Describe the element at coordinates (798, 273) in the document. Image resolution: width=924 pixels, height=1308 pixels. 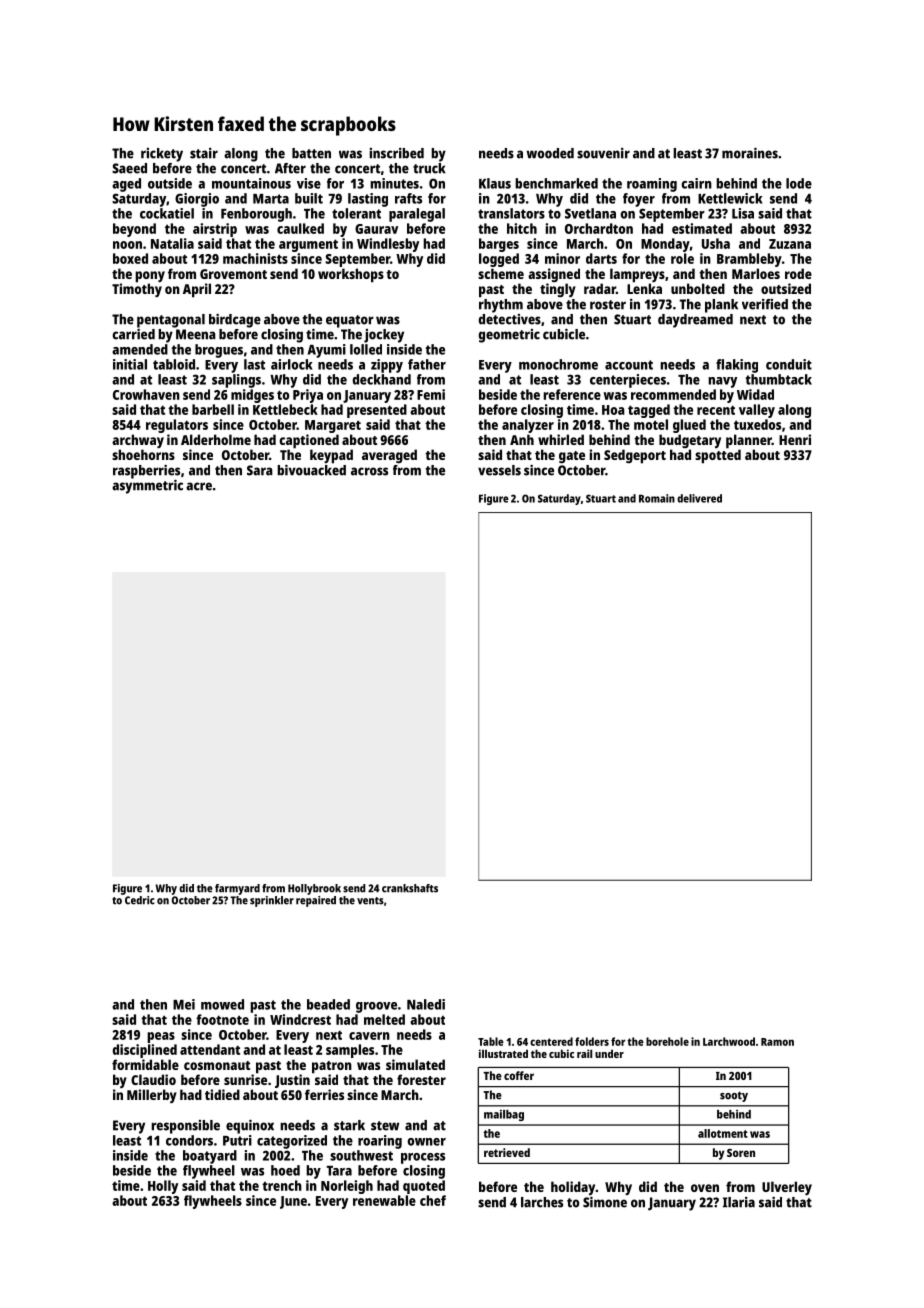
I see `rode` at that location.
